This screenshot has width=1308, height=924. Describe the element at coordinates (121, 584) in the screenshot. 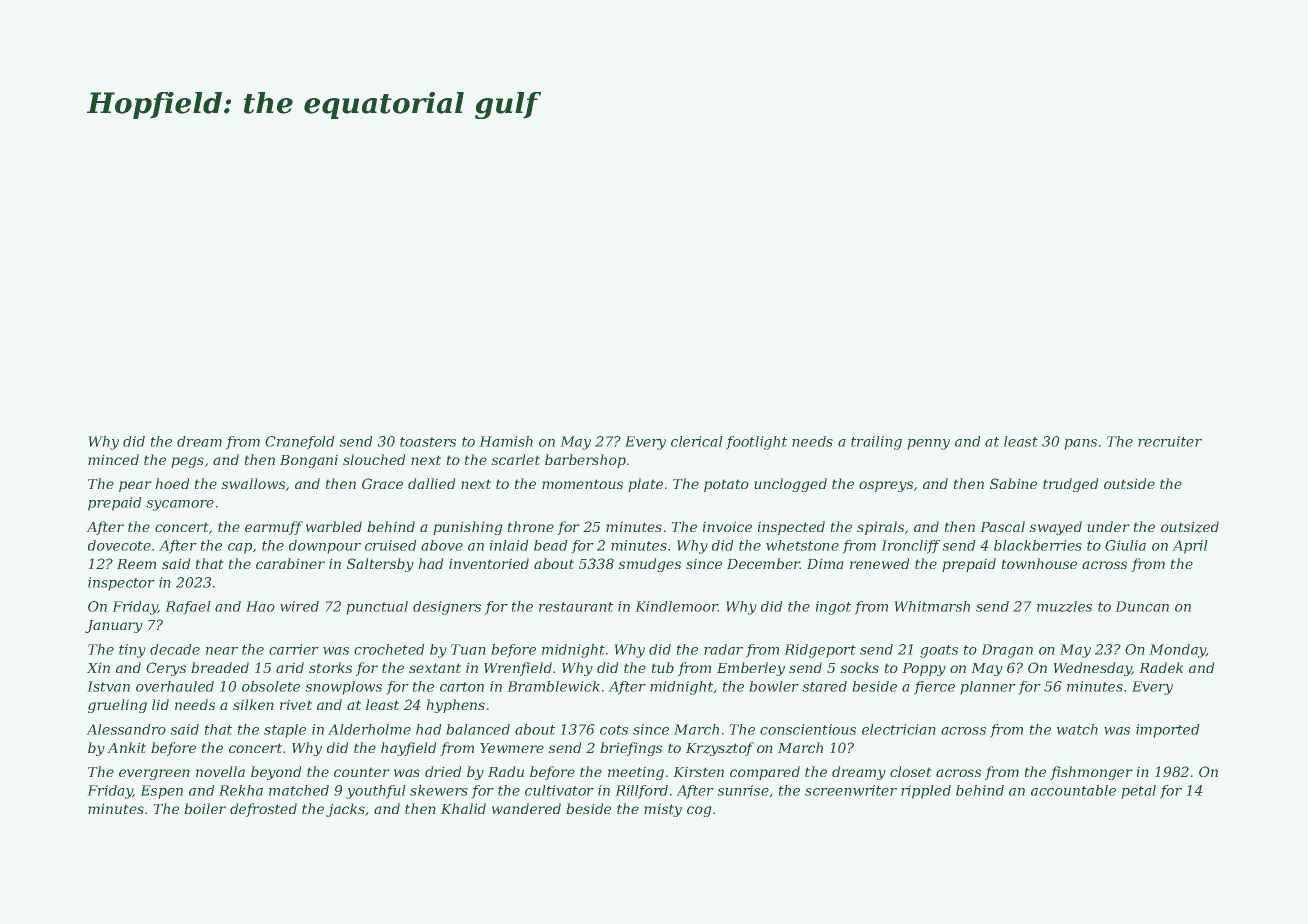

I see `inspector` at that location.
